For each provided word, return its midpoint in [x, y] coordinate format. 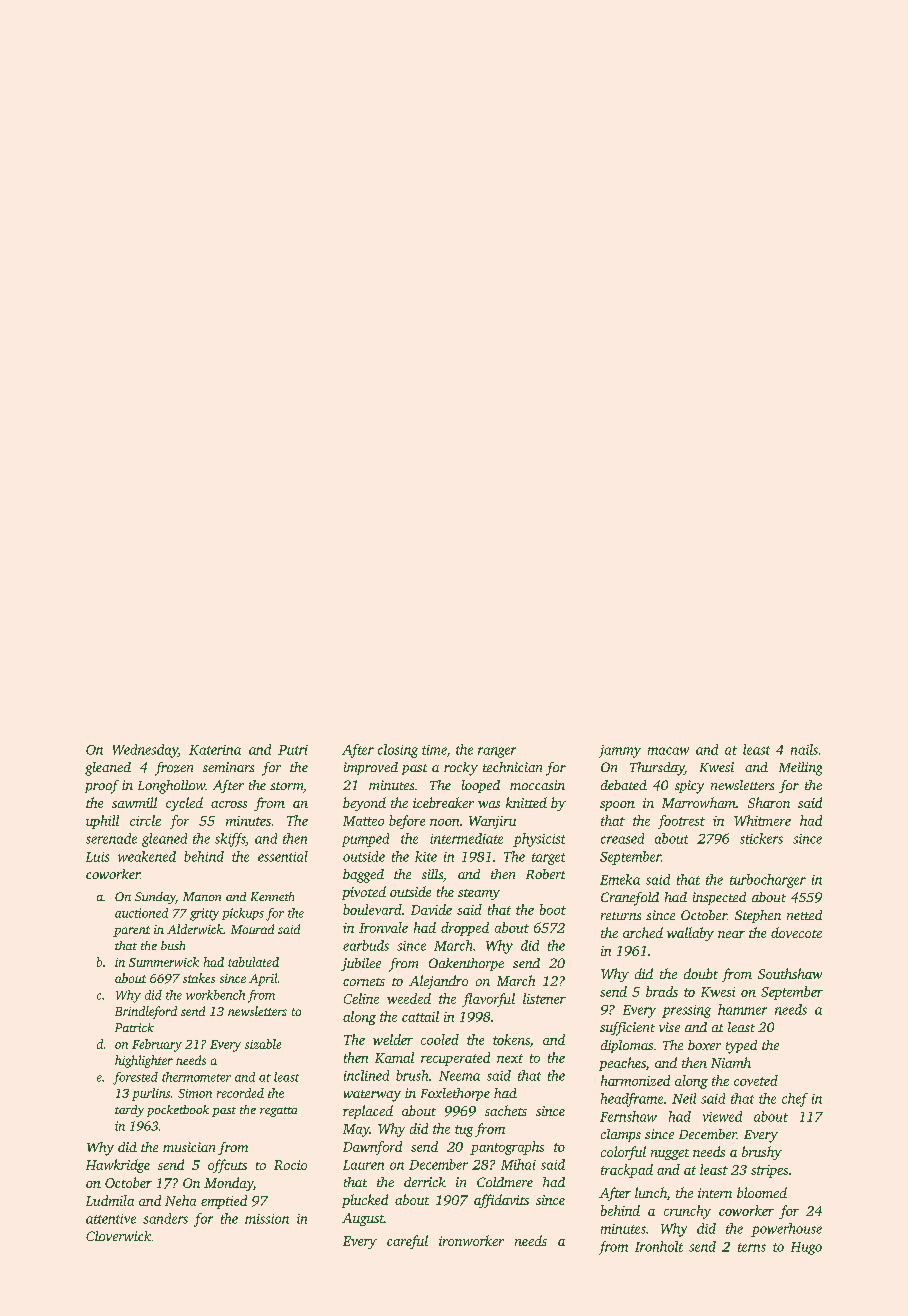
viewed [722, 1116]
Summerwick [164, 962]
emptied [224, 1202]
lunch [651, 1192]
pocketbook [178, 1111]
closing [398, 751]
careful [407, 1242]
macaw [668, 751]
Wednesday [145, 751]
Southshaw [790, 973]
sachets [506, 1110]
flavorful [488, 1000]
